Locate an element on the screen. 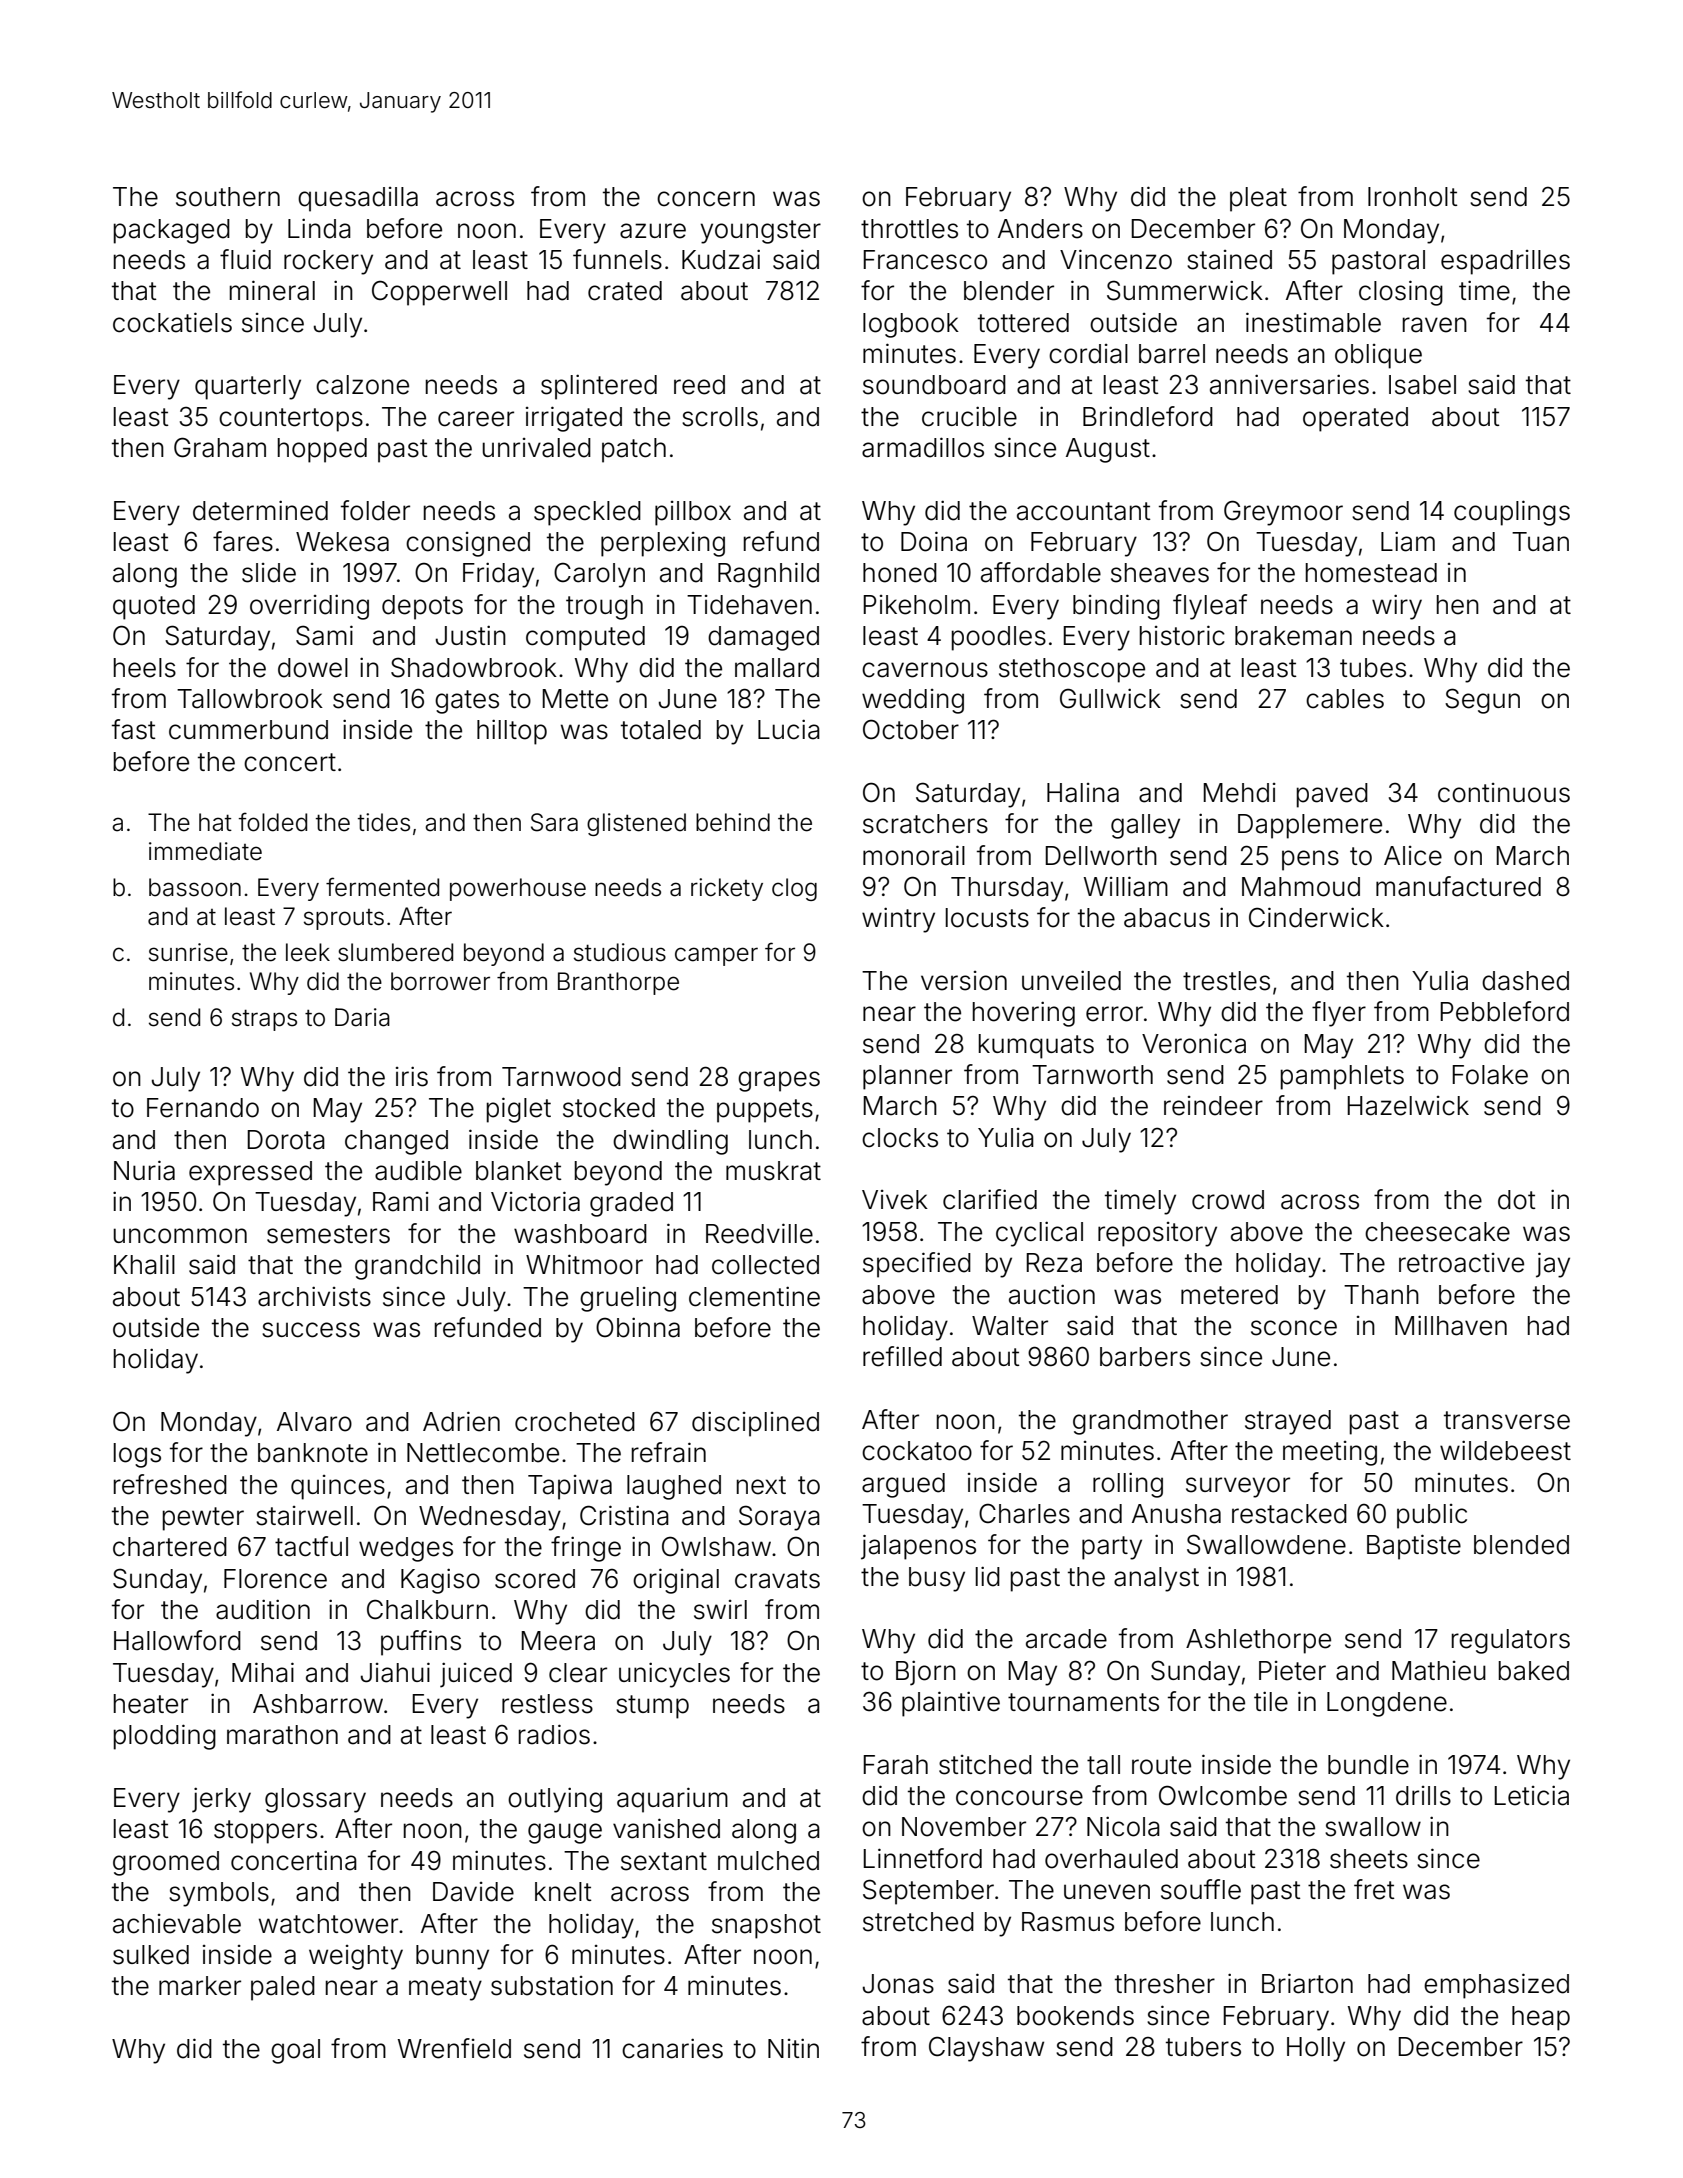 This screenshot has width=1683, height=2178. goal is located at coordinates (295, 2051).
